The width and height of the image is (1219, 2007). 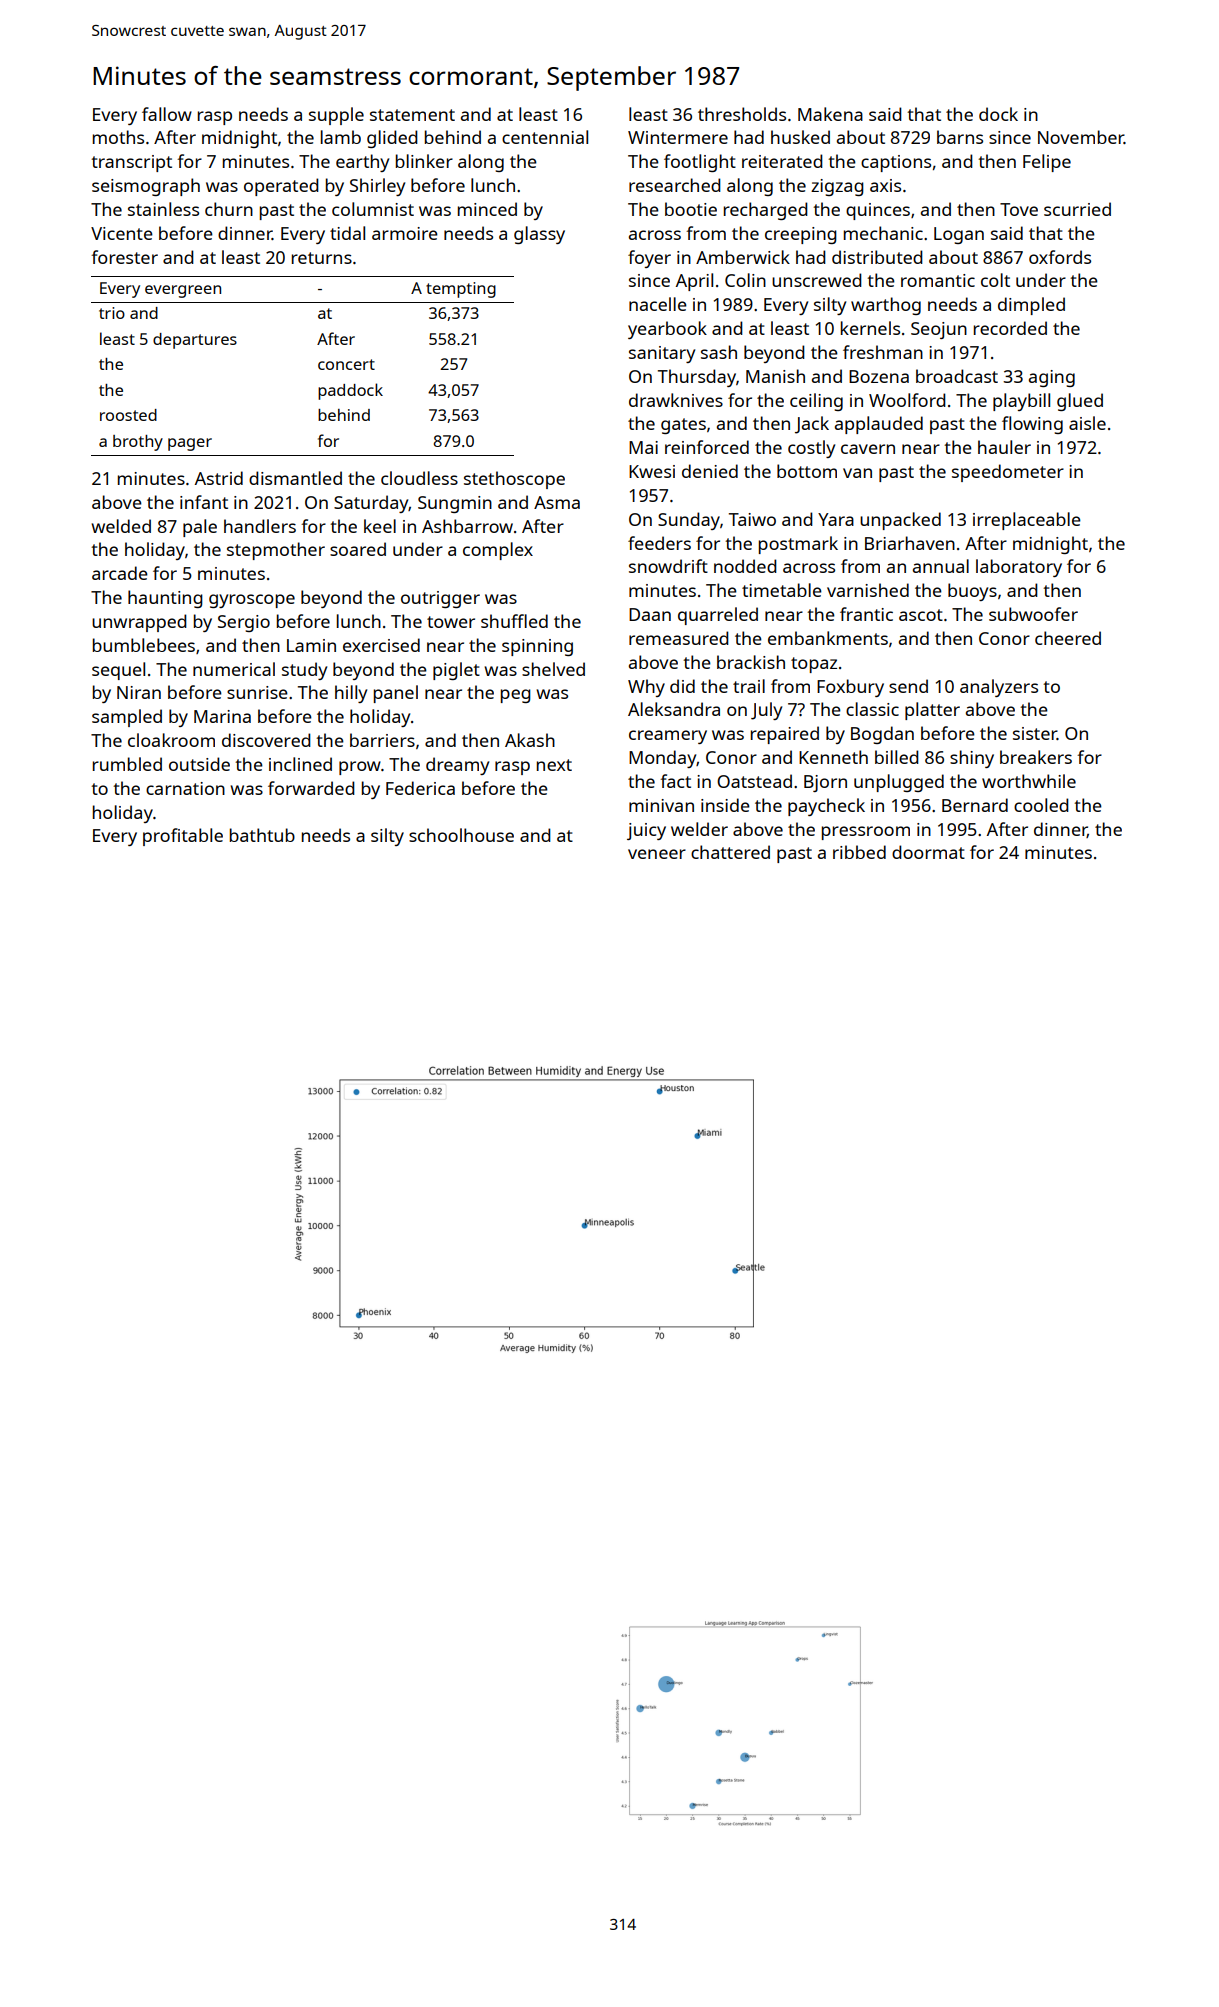 What do you see at coordinates (657, 854) in the image?
I see `veneer` at bounding box center [657, 854].
